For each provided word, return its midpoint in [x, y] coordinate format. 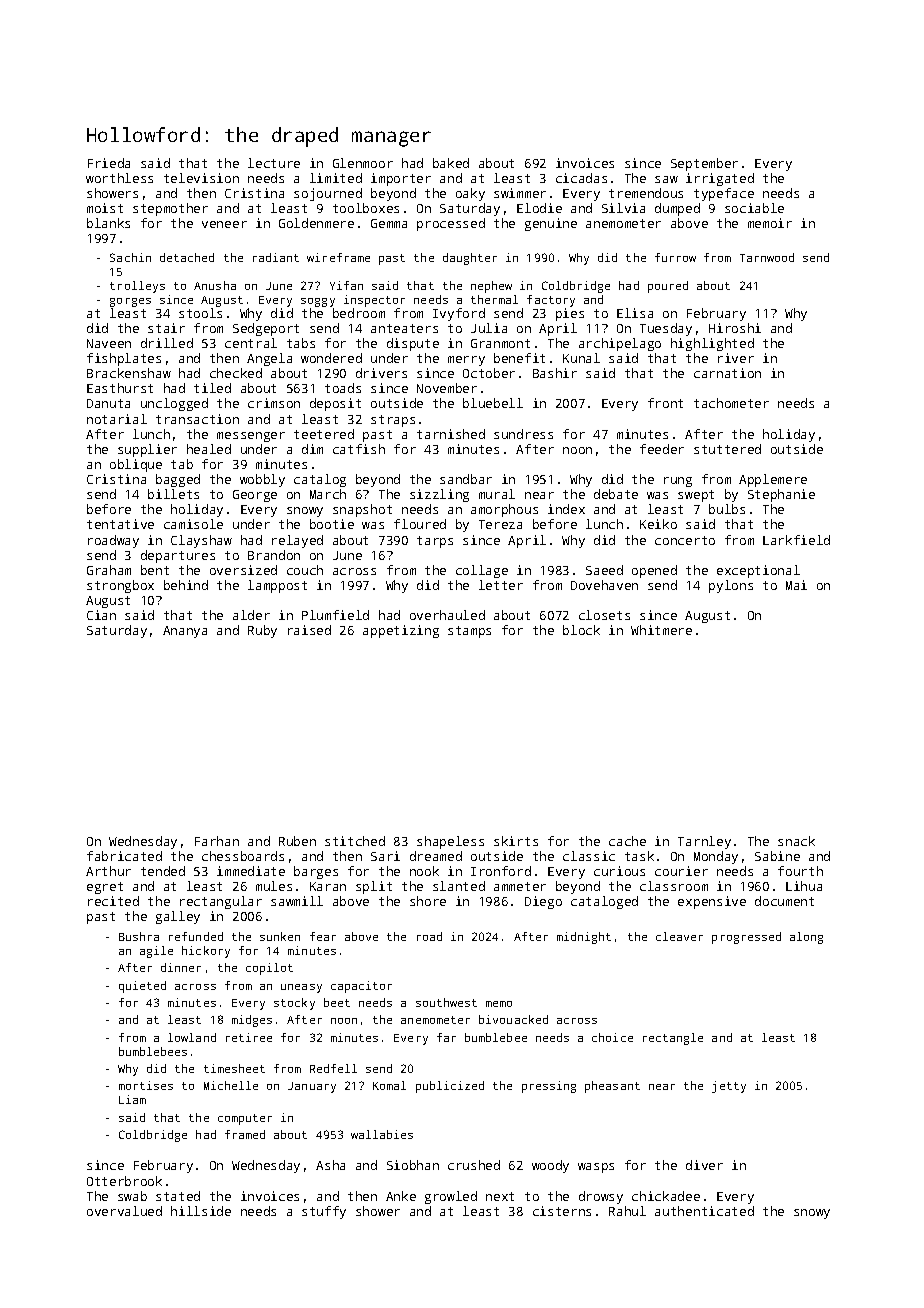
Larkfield [796, 540]
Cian [101, 615]
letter [501, 585]
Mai [796, 585]
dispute [413, 344]
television [201, 178]
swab [132, 1196]
